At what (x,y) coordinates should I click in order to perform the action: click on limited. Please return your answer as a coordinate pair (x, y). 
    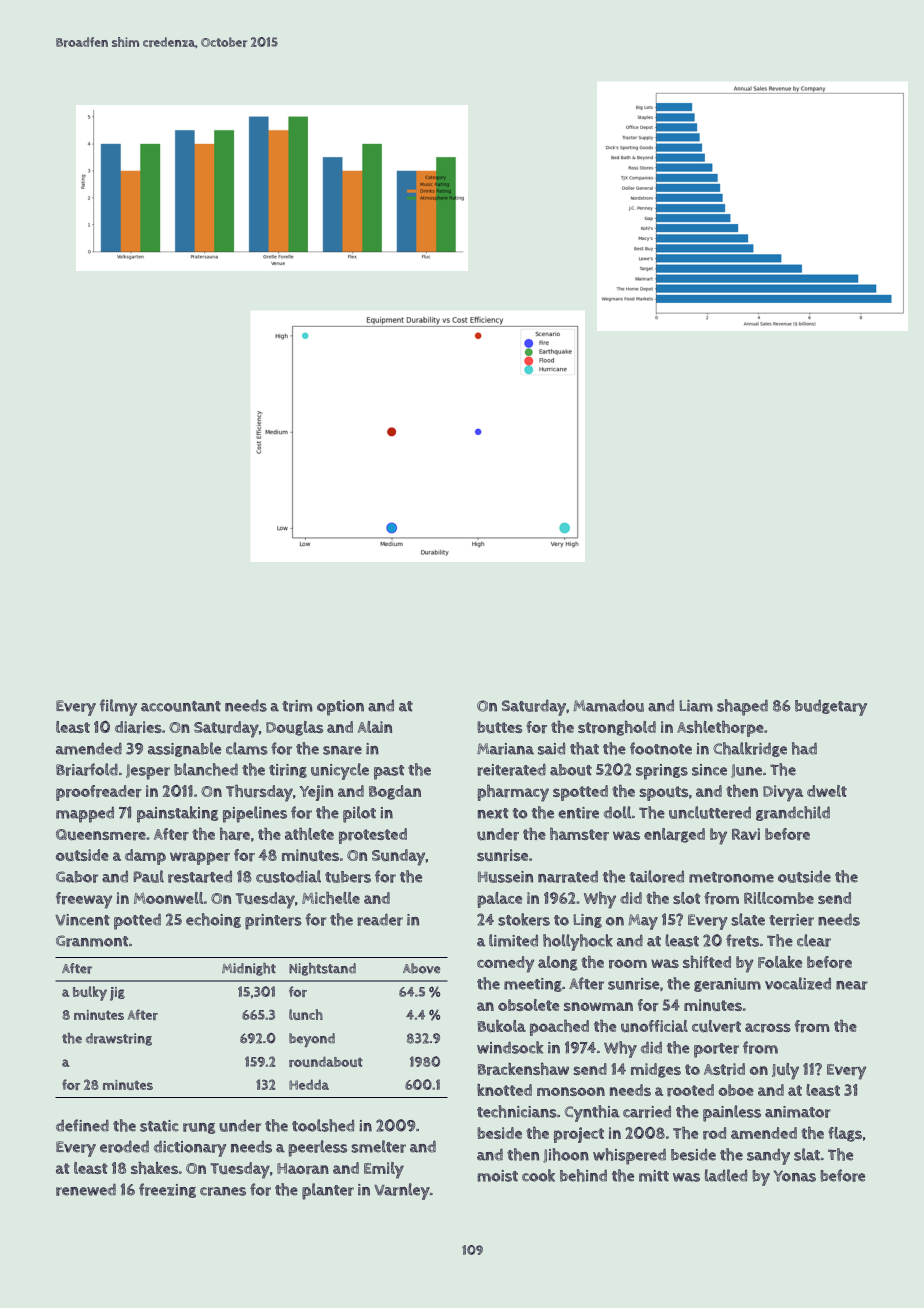
    Looking at the image, I should click on (513, 940).
